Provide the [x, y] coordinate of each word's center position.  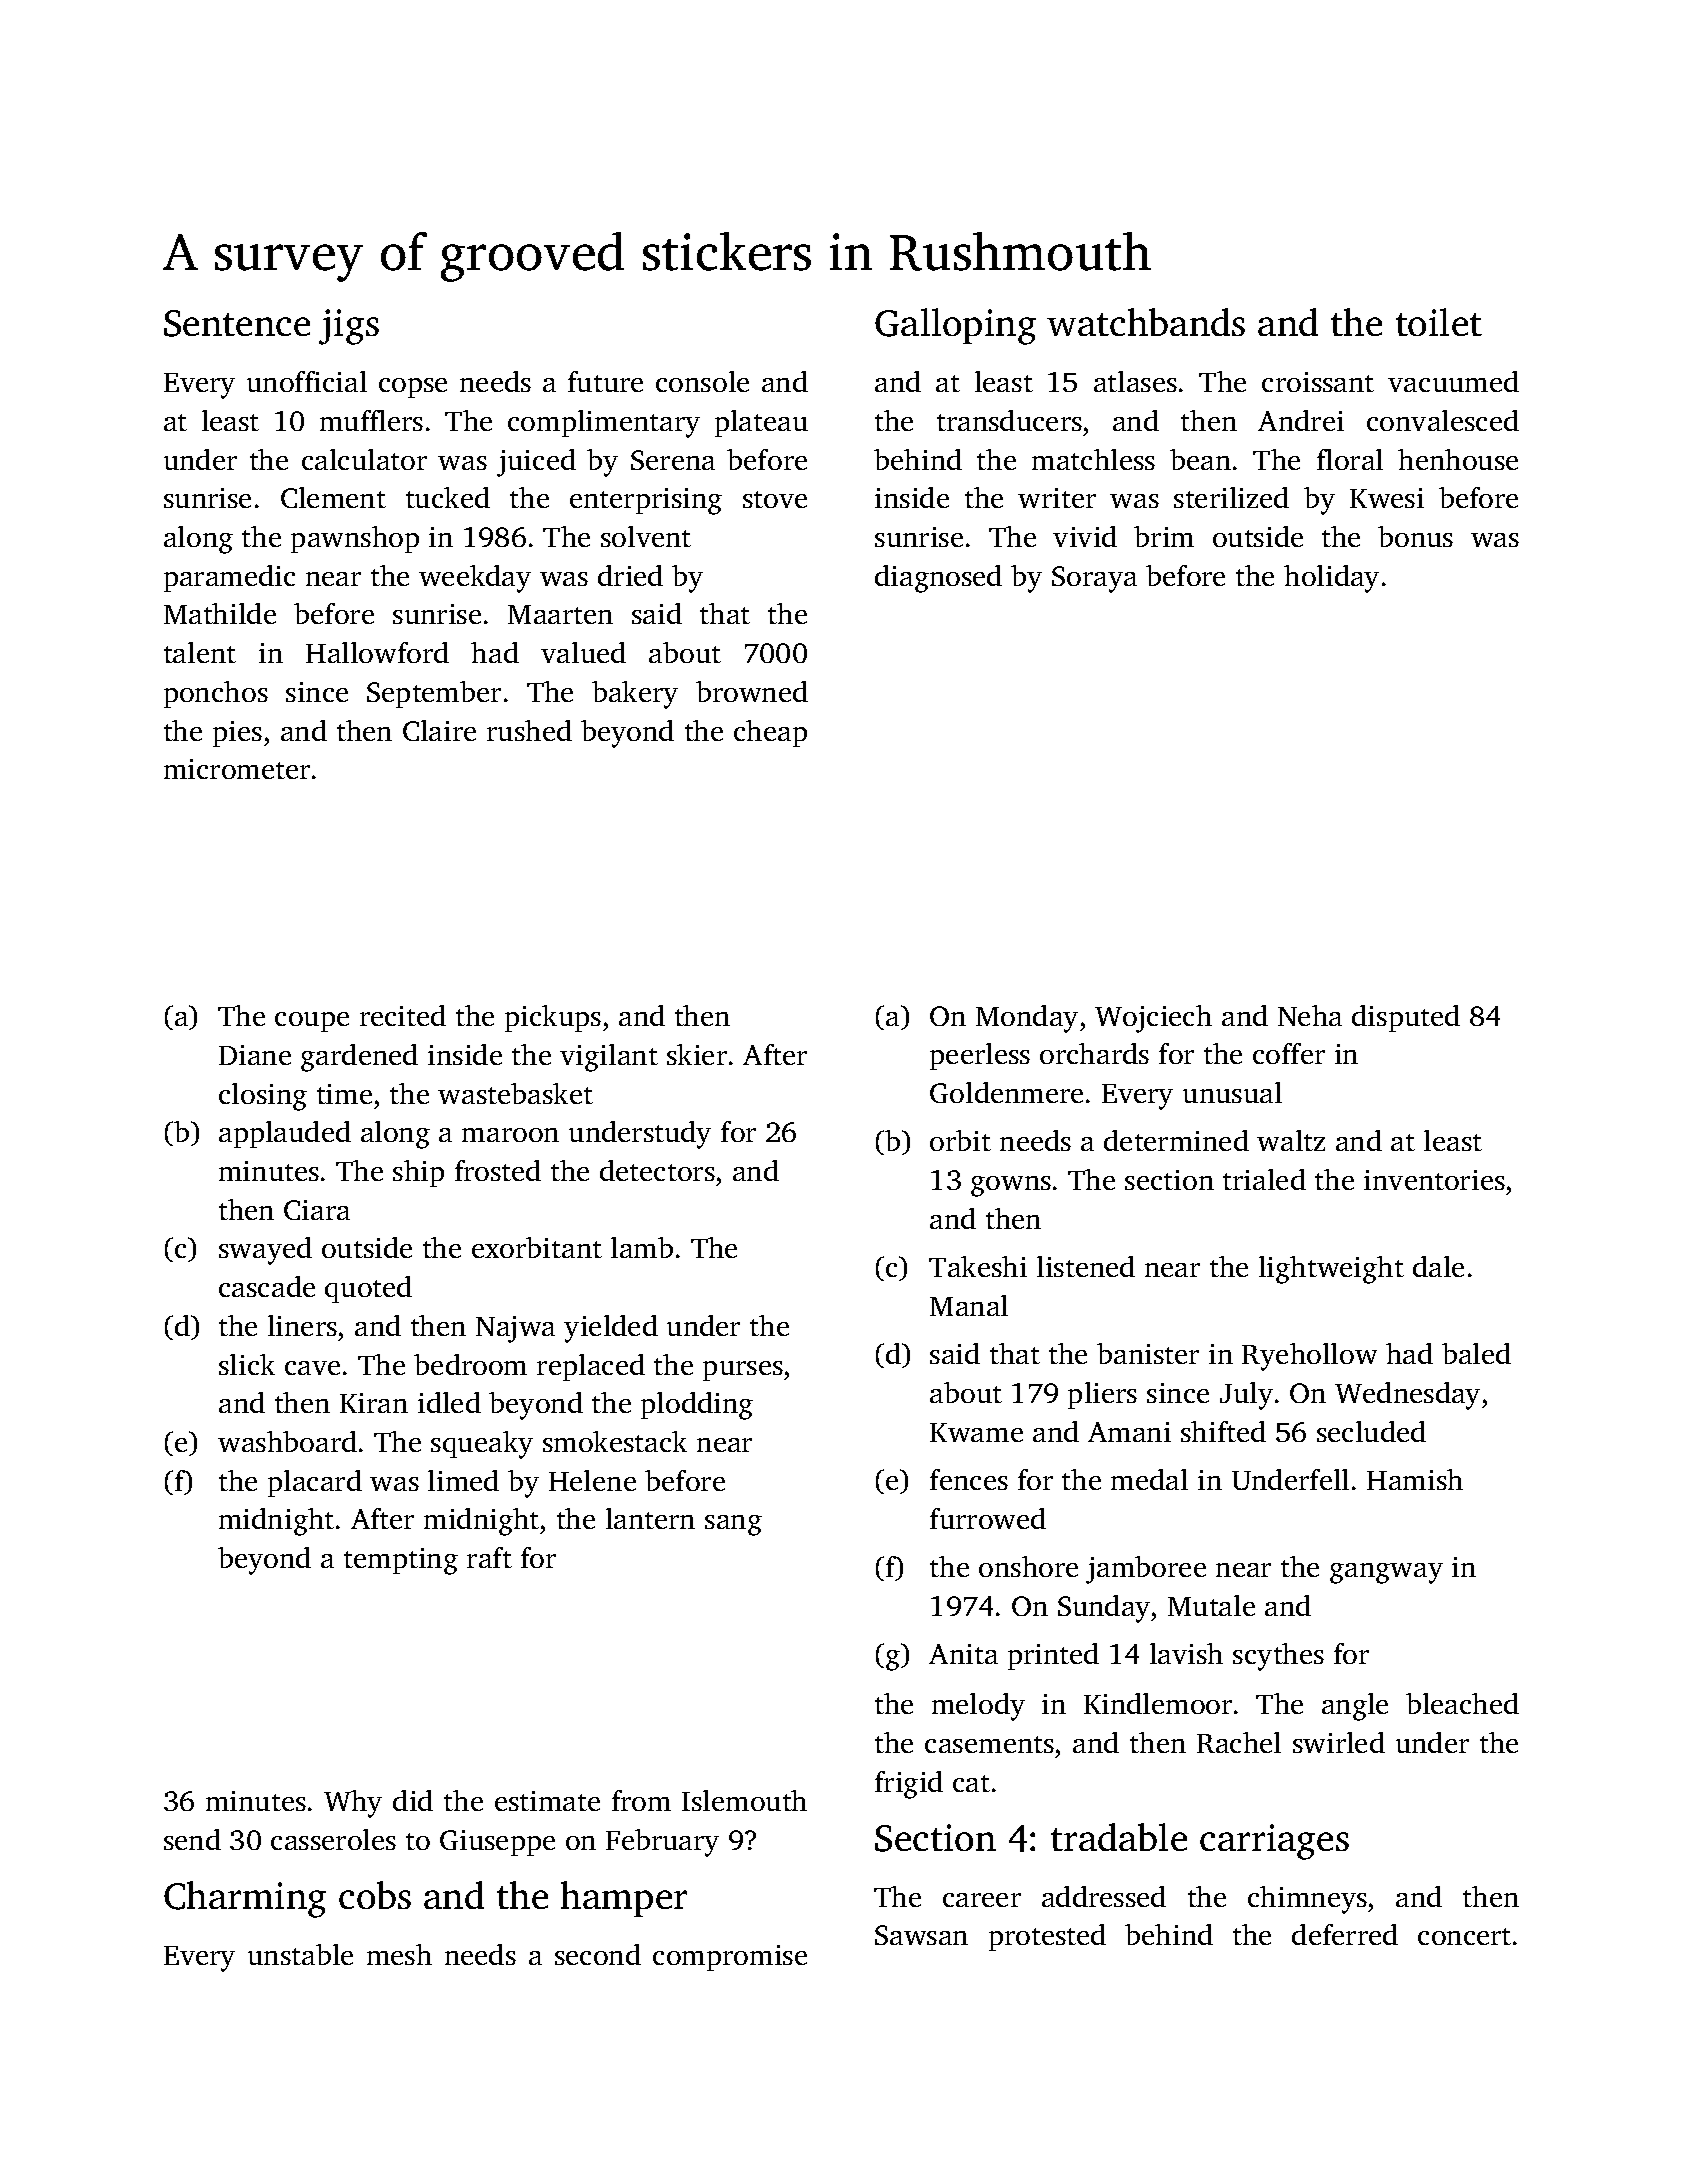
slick [247, 1364]
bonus [1415, 536]
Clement [333, 497]
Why [353, 1804]
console [702, 381]
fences [969, 1479]
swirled [1339, 1742]
